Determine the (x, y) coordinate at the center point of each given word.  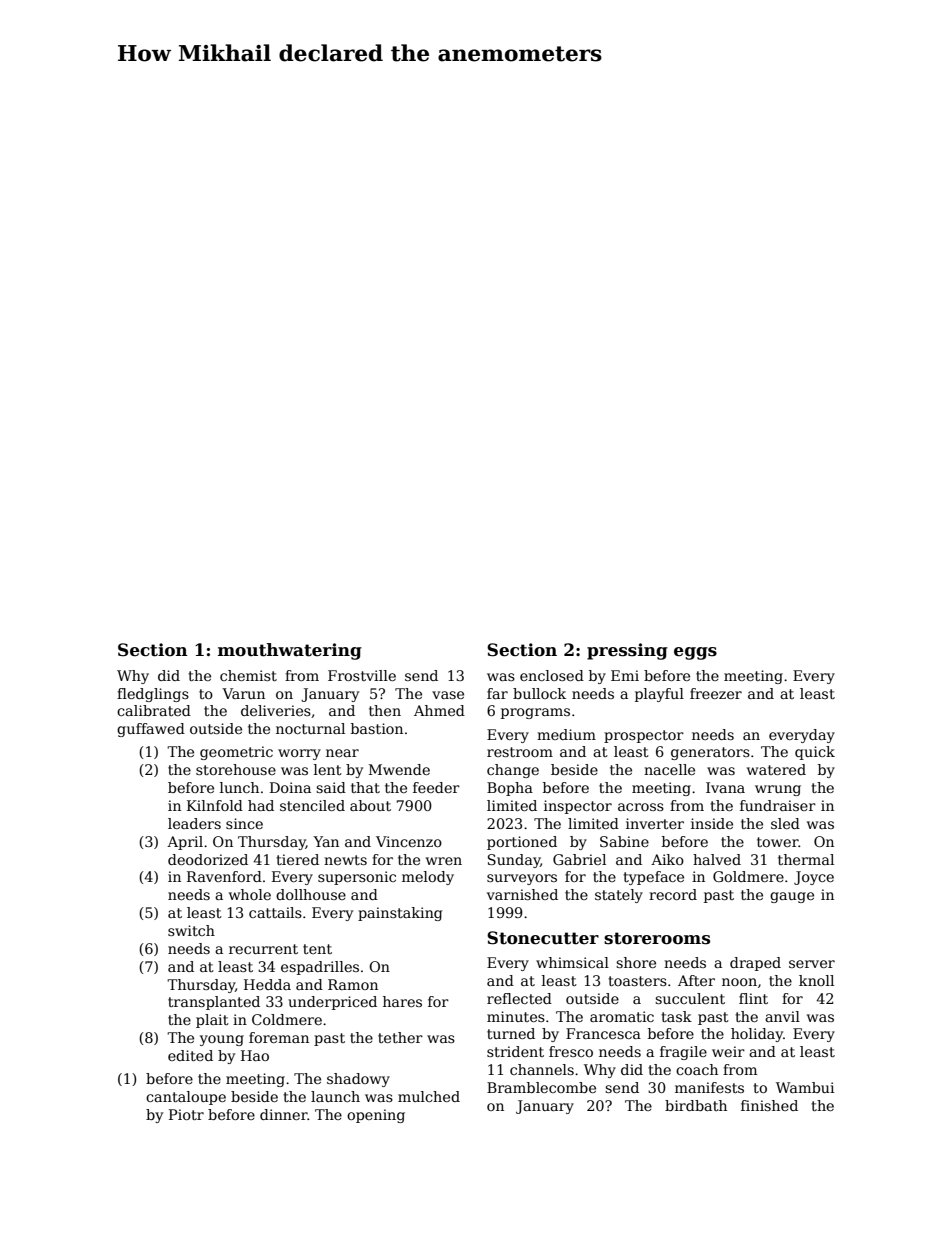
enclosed (552, 675)
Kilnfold (215, 805)
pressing (627, 651)
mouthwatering (290, 651)
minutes (516, 1016)
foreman (279, 1037)
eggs (695, 653)
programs (535, 713)
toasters (637, 981)
